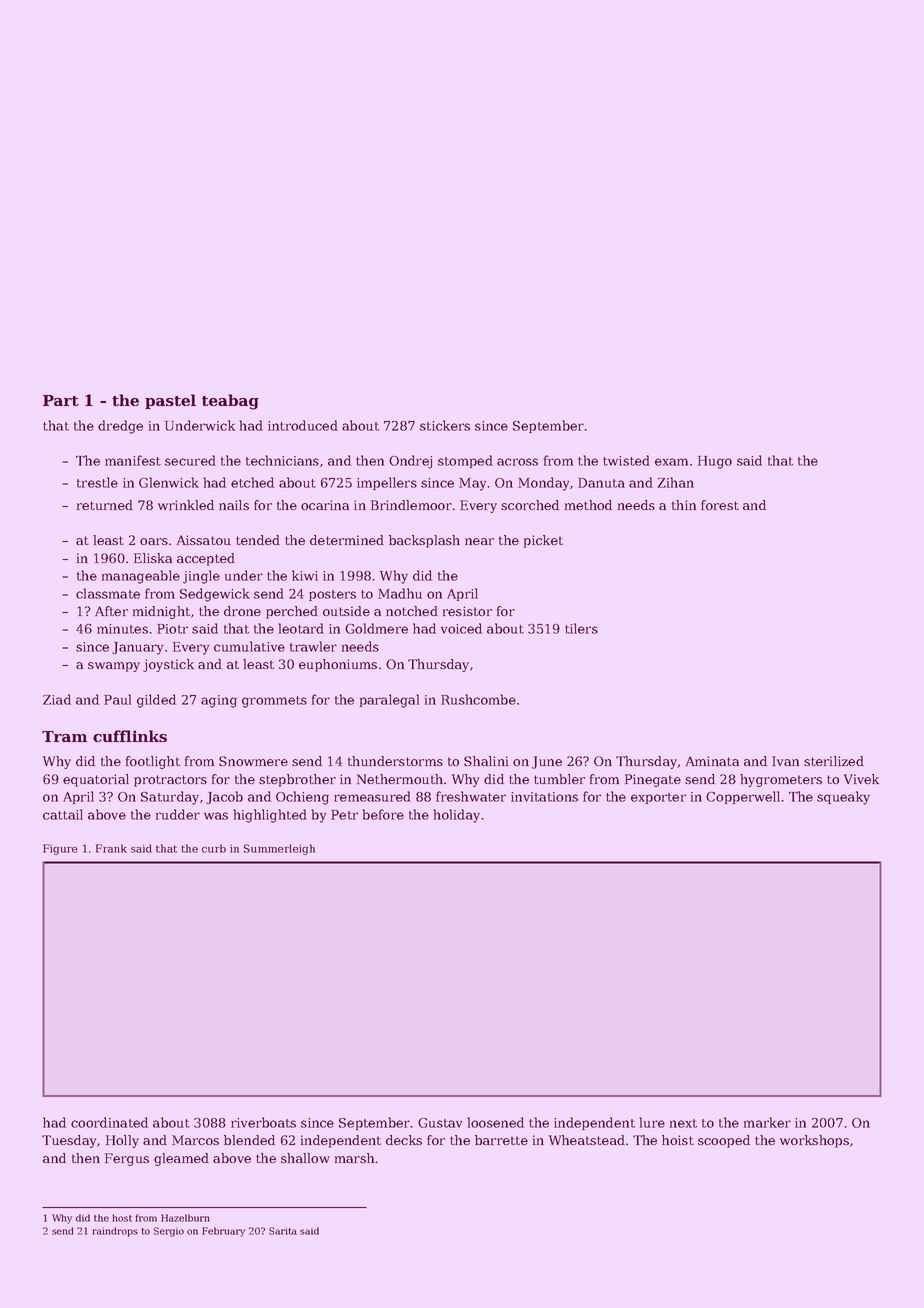  What do you see at coordinates (230, 402) in the image?
I see `teabag` at bounding box center [230, 402].
